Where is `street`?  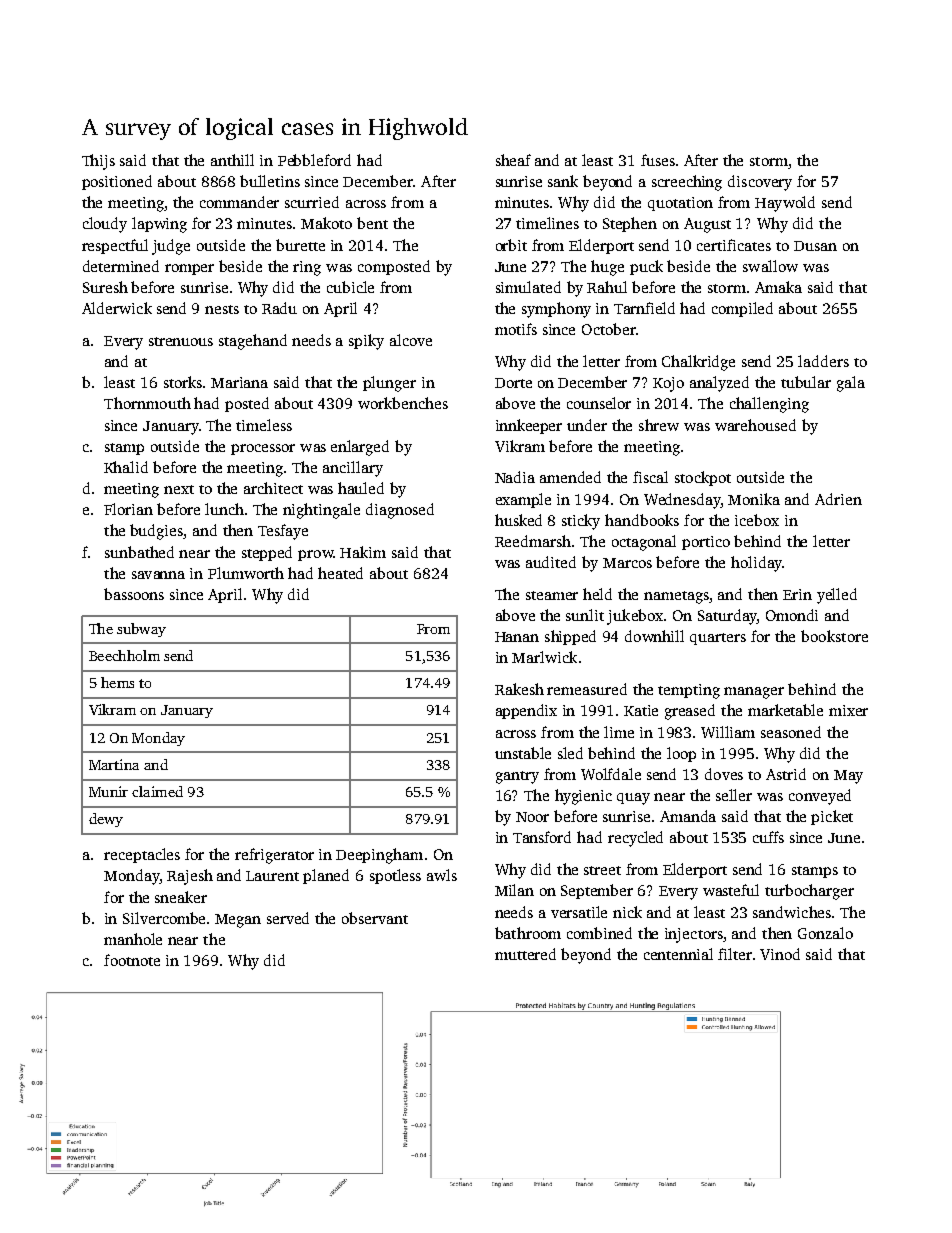
street is located at coordinates (602, 870).
